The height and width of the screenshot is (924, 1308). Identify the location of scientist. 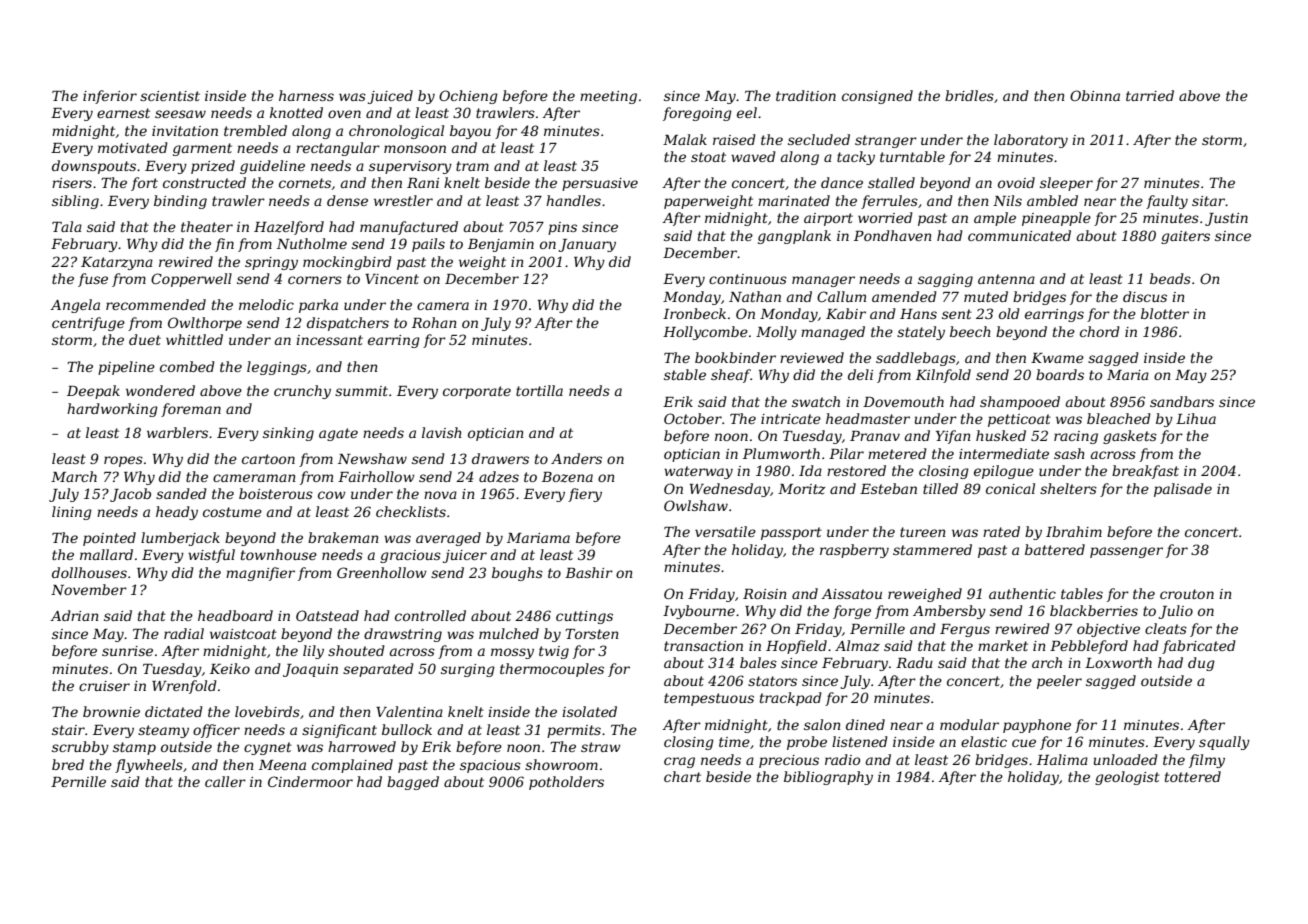
(170, 96).
